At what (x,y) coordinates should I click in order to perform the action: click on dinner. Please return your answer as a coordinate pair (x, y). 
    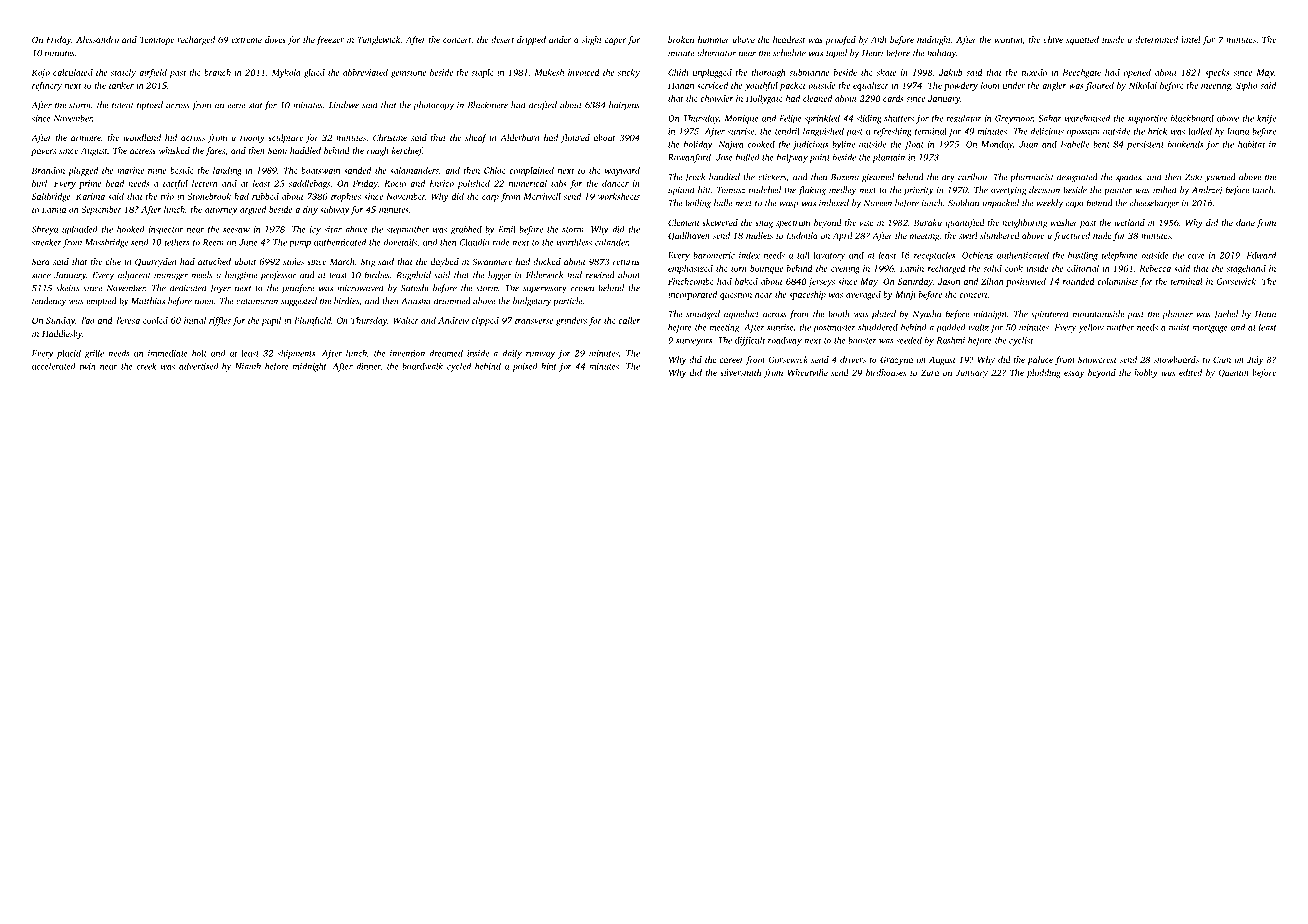
    Looking at the image, I should click on (368, 367).
